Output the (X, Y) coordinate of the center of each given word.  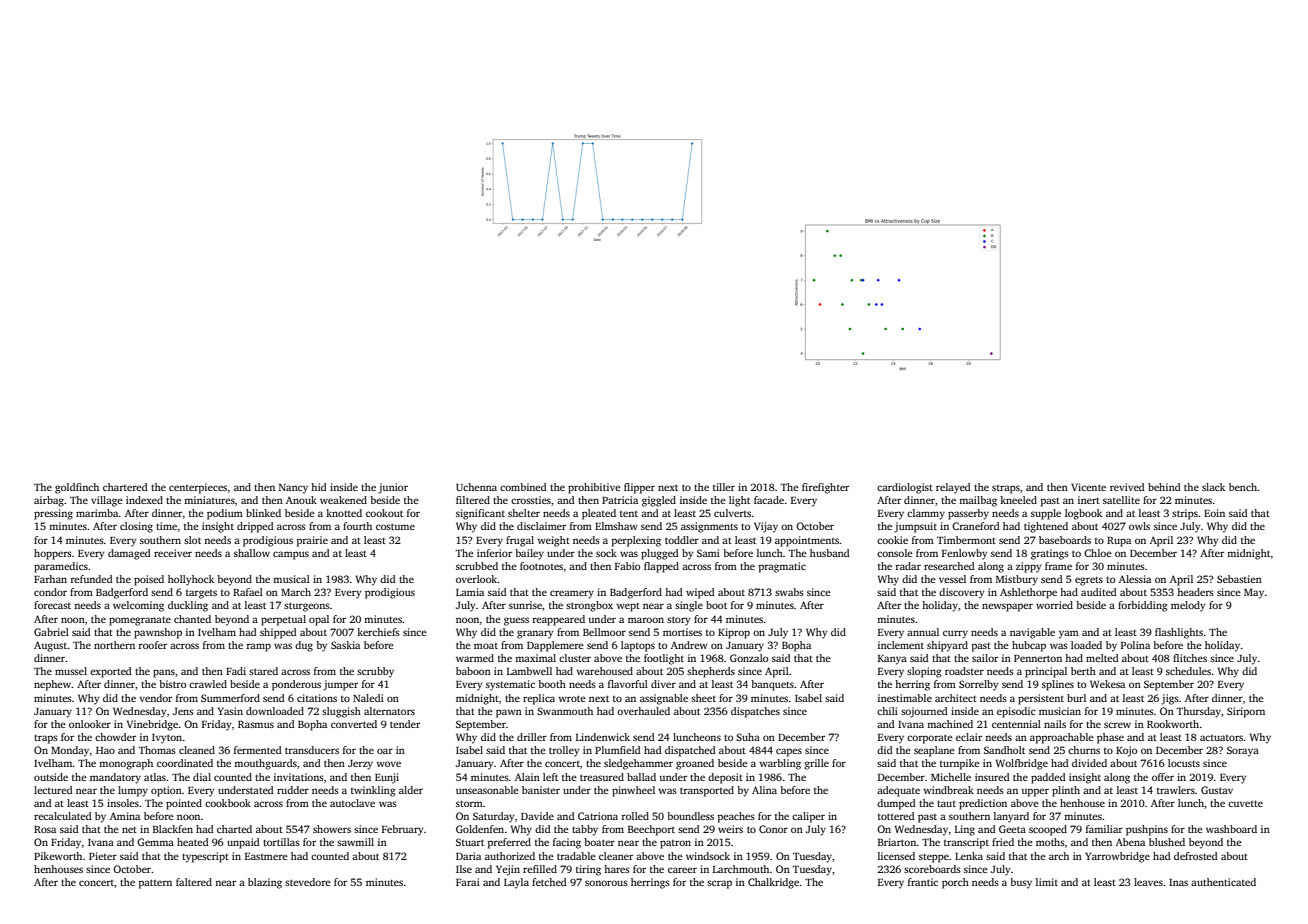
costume (395, 526)
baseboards (1065, 540)
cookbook (228, 803)
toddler (682, 540)
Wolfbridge (1022, 764)
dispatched (690, 751)
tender (405, 724)
